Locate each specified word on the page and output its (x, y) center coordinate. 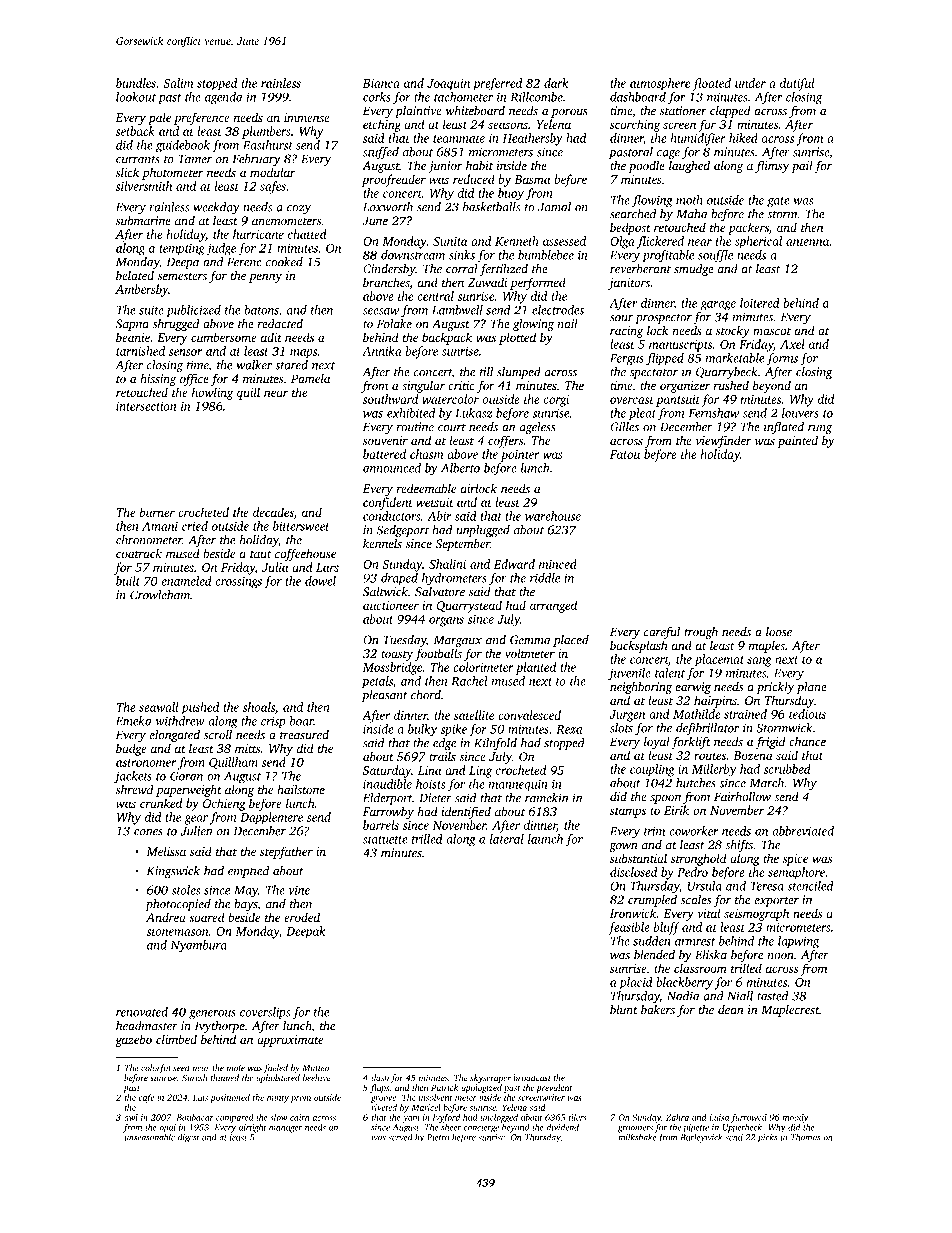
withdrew (180, 721)
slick (127, 172)
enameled (186, 581)
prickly (775, 688)
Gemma (530, 640)
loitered (760, 303)
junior (445, 167)
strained (745, 714)
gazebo (133, 1040)
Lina (430, 770)
